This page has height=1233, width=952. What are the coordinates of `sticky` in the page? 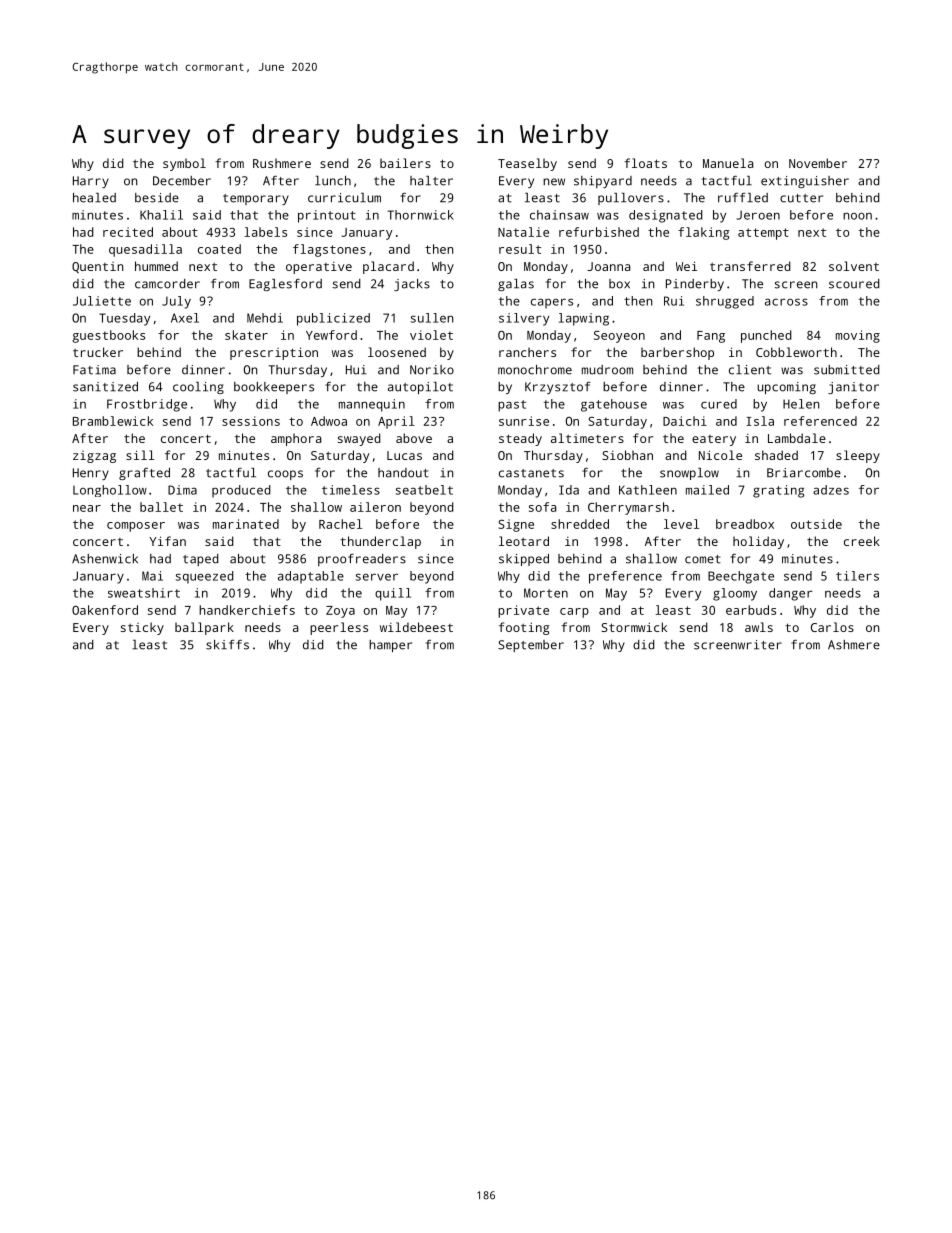 It's located at (142, 628).
